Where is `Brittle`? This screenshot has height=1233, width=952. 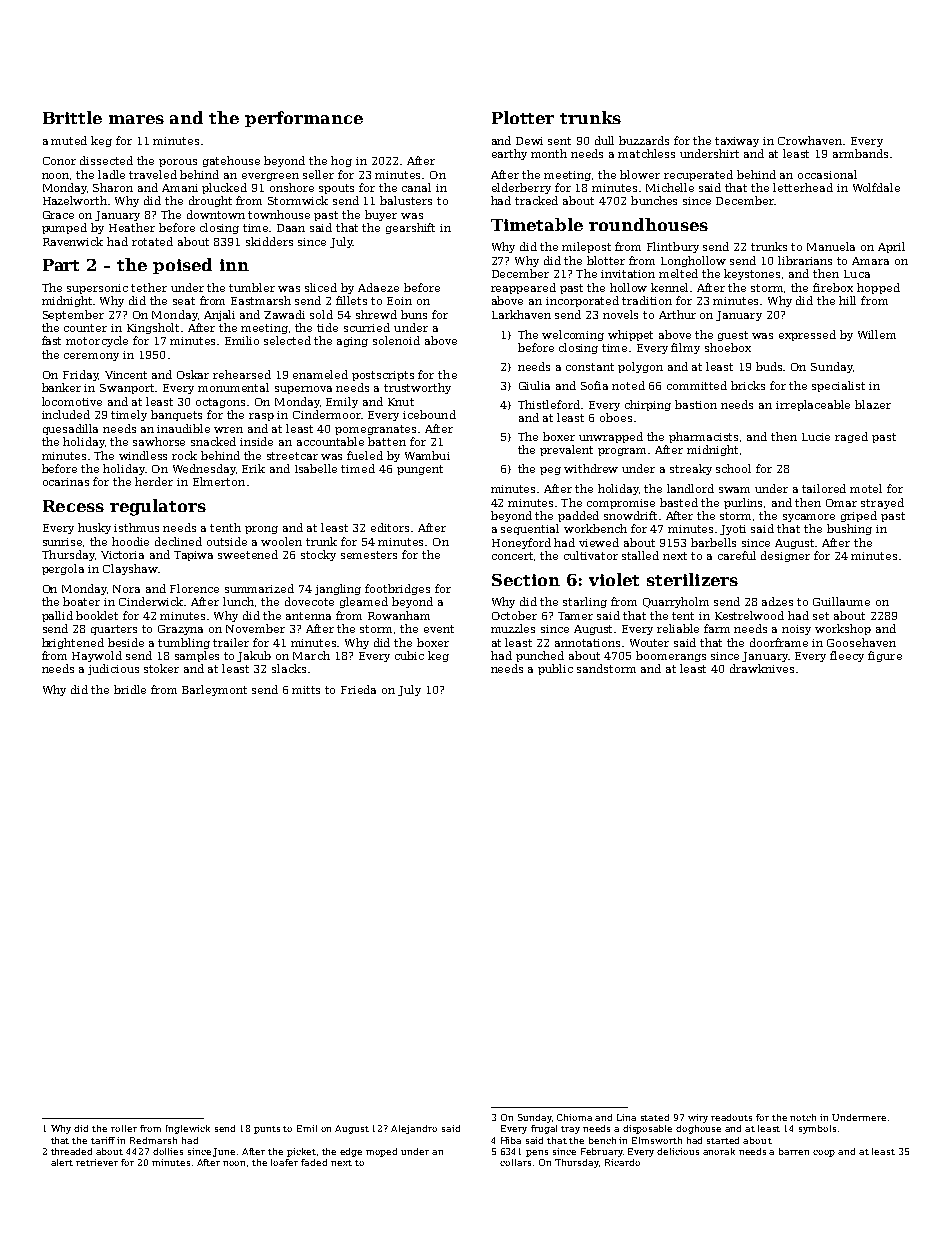
Brittle is located at coordinates (72, 117).
